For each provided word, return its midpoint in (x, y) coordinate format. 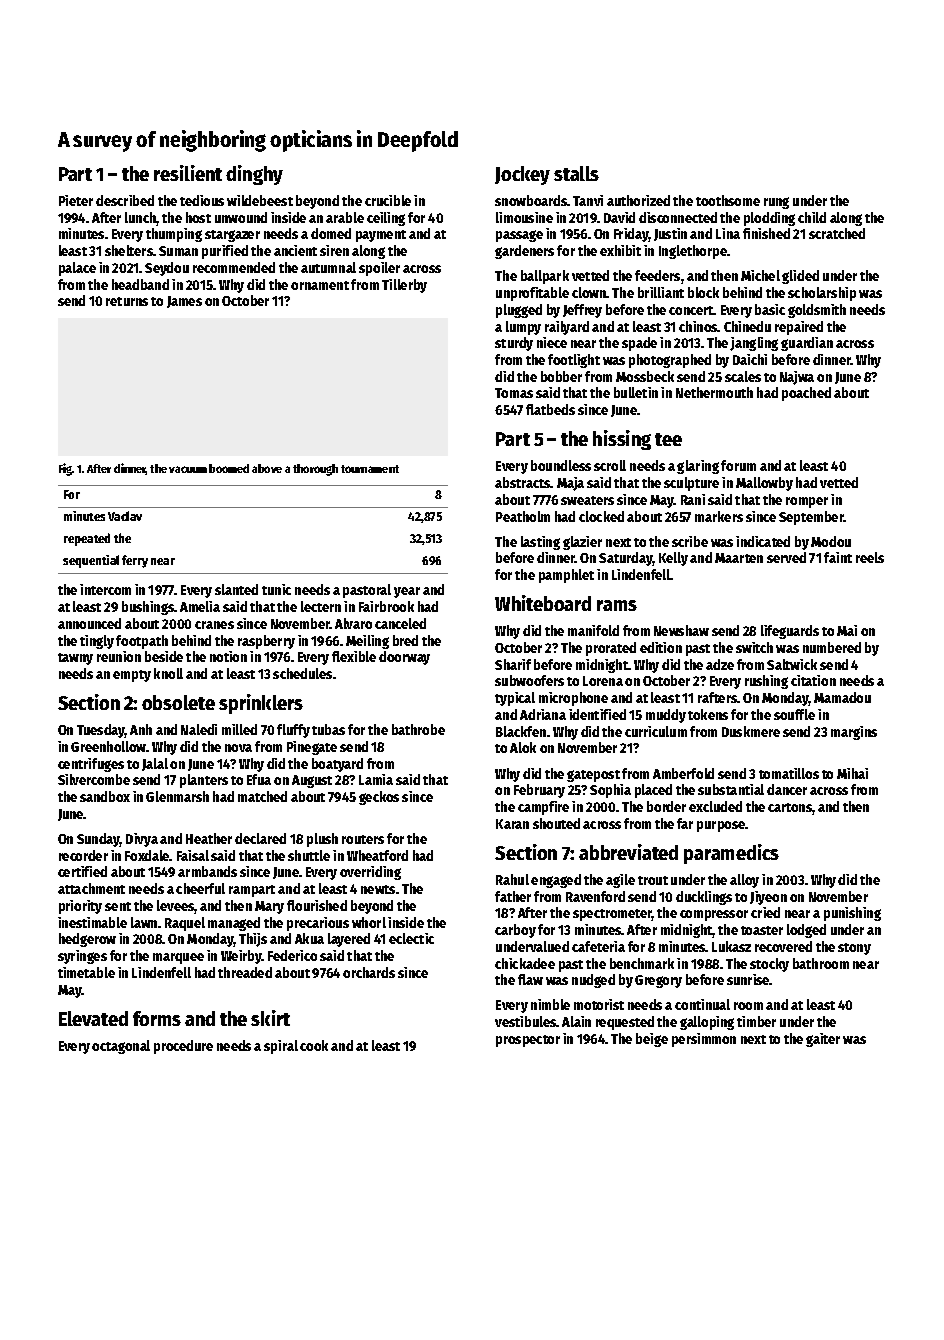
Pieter (76, 200)
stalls (576, 173)
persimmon (704, 1040)
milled (239, 729)
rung (776, 203)
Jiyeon (768, 898)
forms (157, 1018)
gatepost (593, 776)
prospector (528, 1041)
